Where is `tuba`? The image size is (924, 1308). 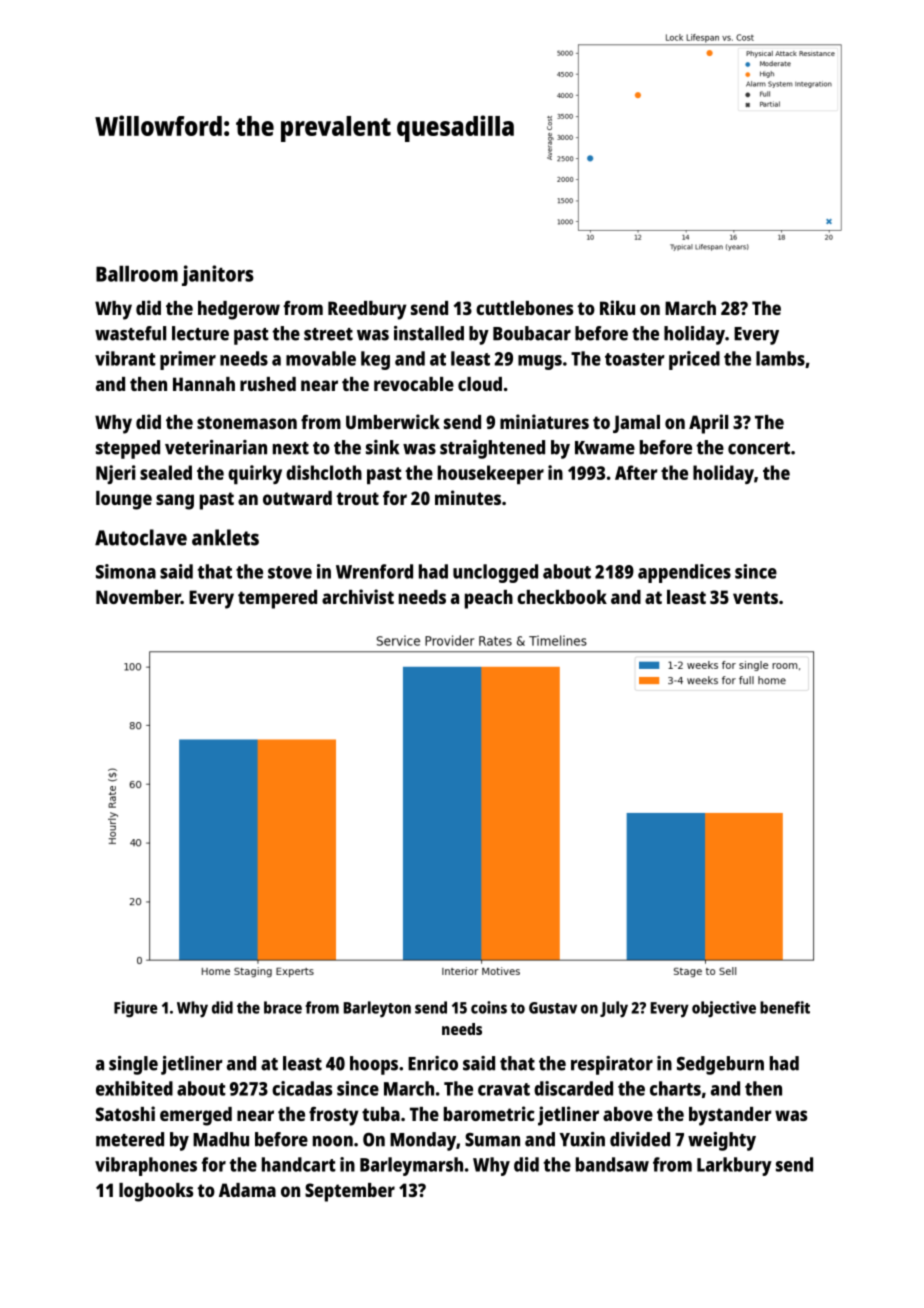 tuba is located at coordinates (381, 1114).
